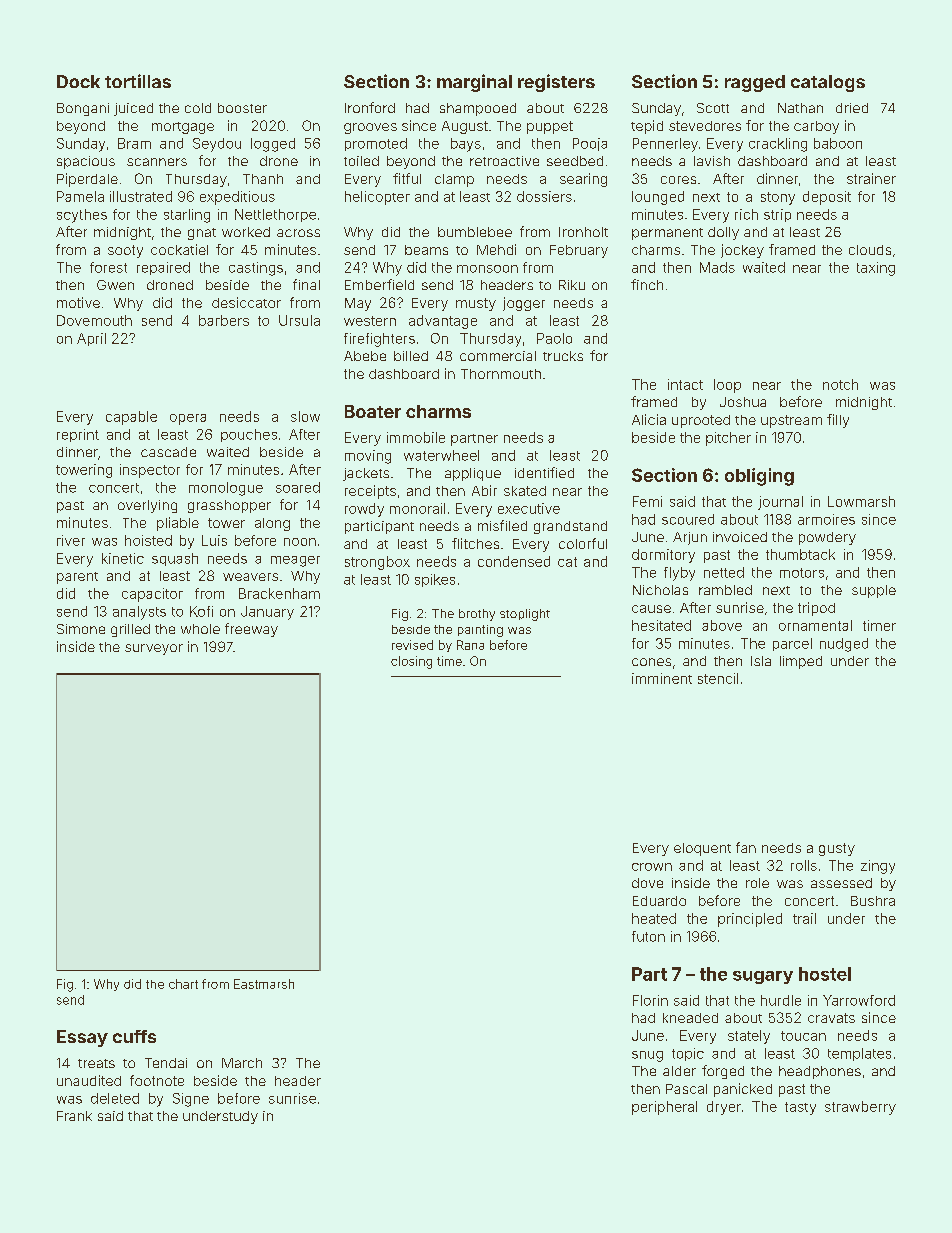  I want to click on headphones, so click(820, 1072).
